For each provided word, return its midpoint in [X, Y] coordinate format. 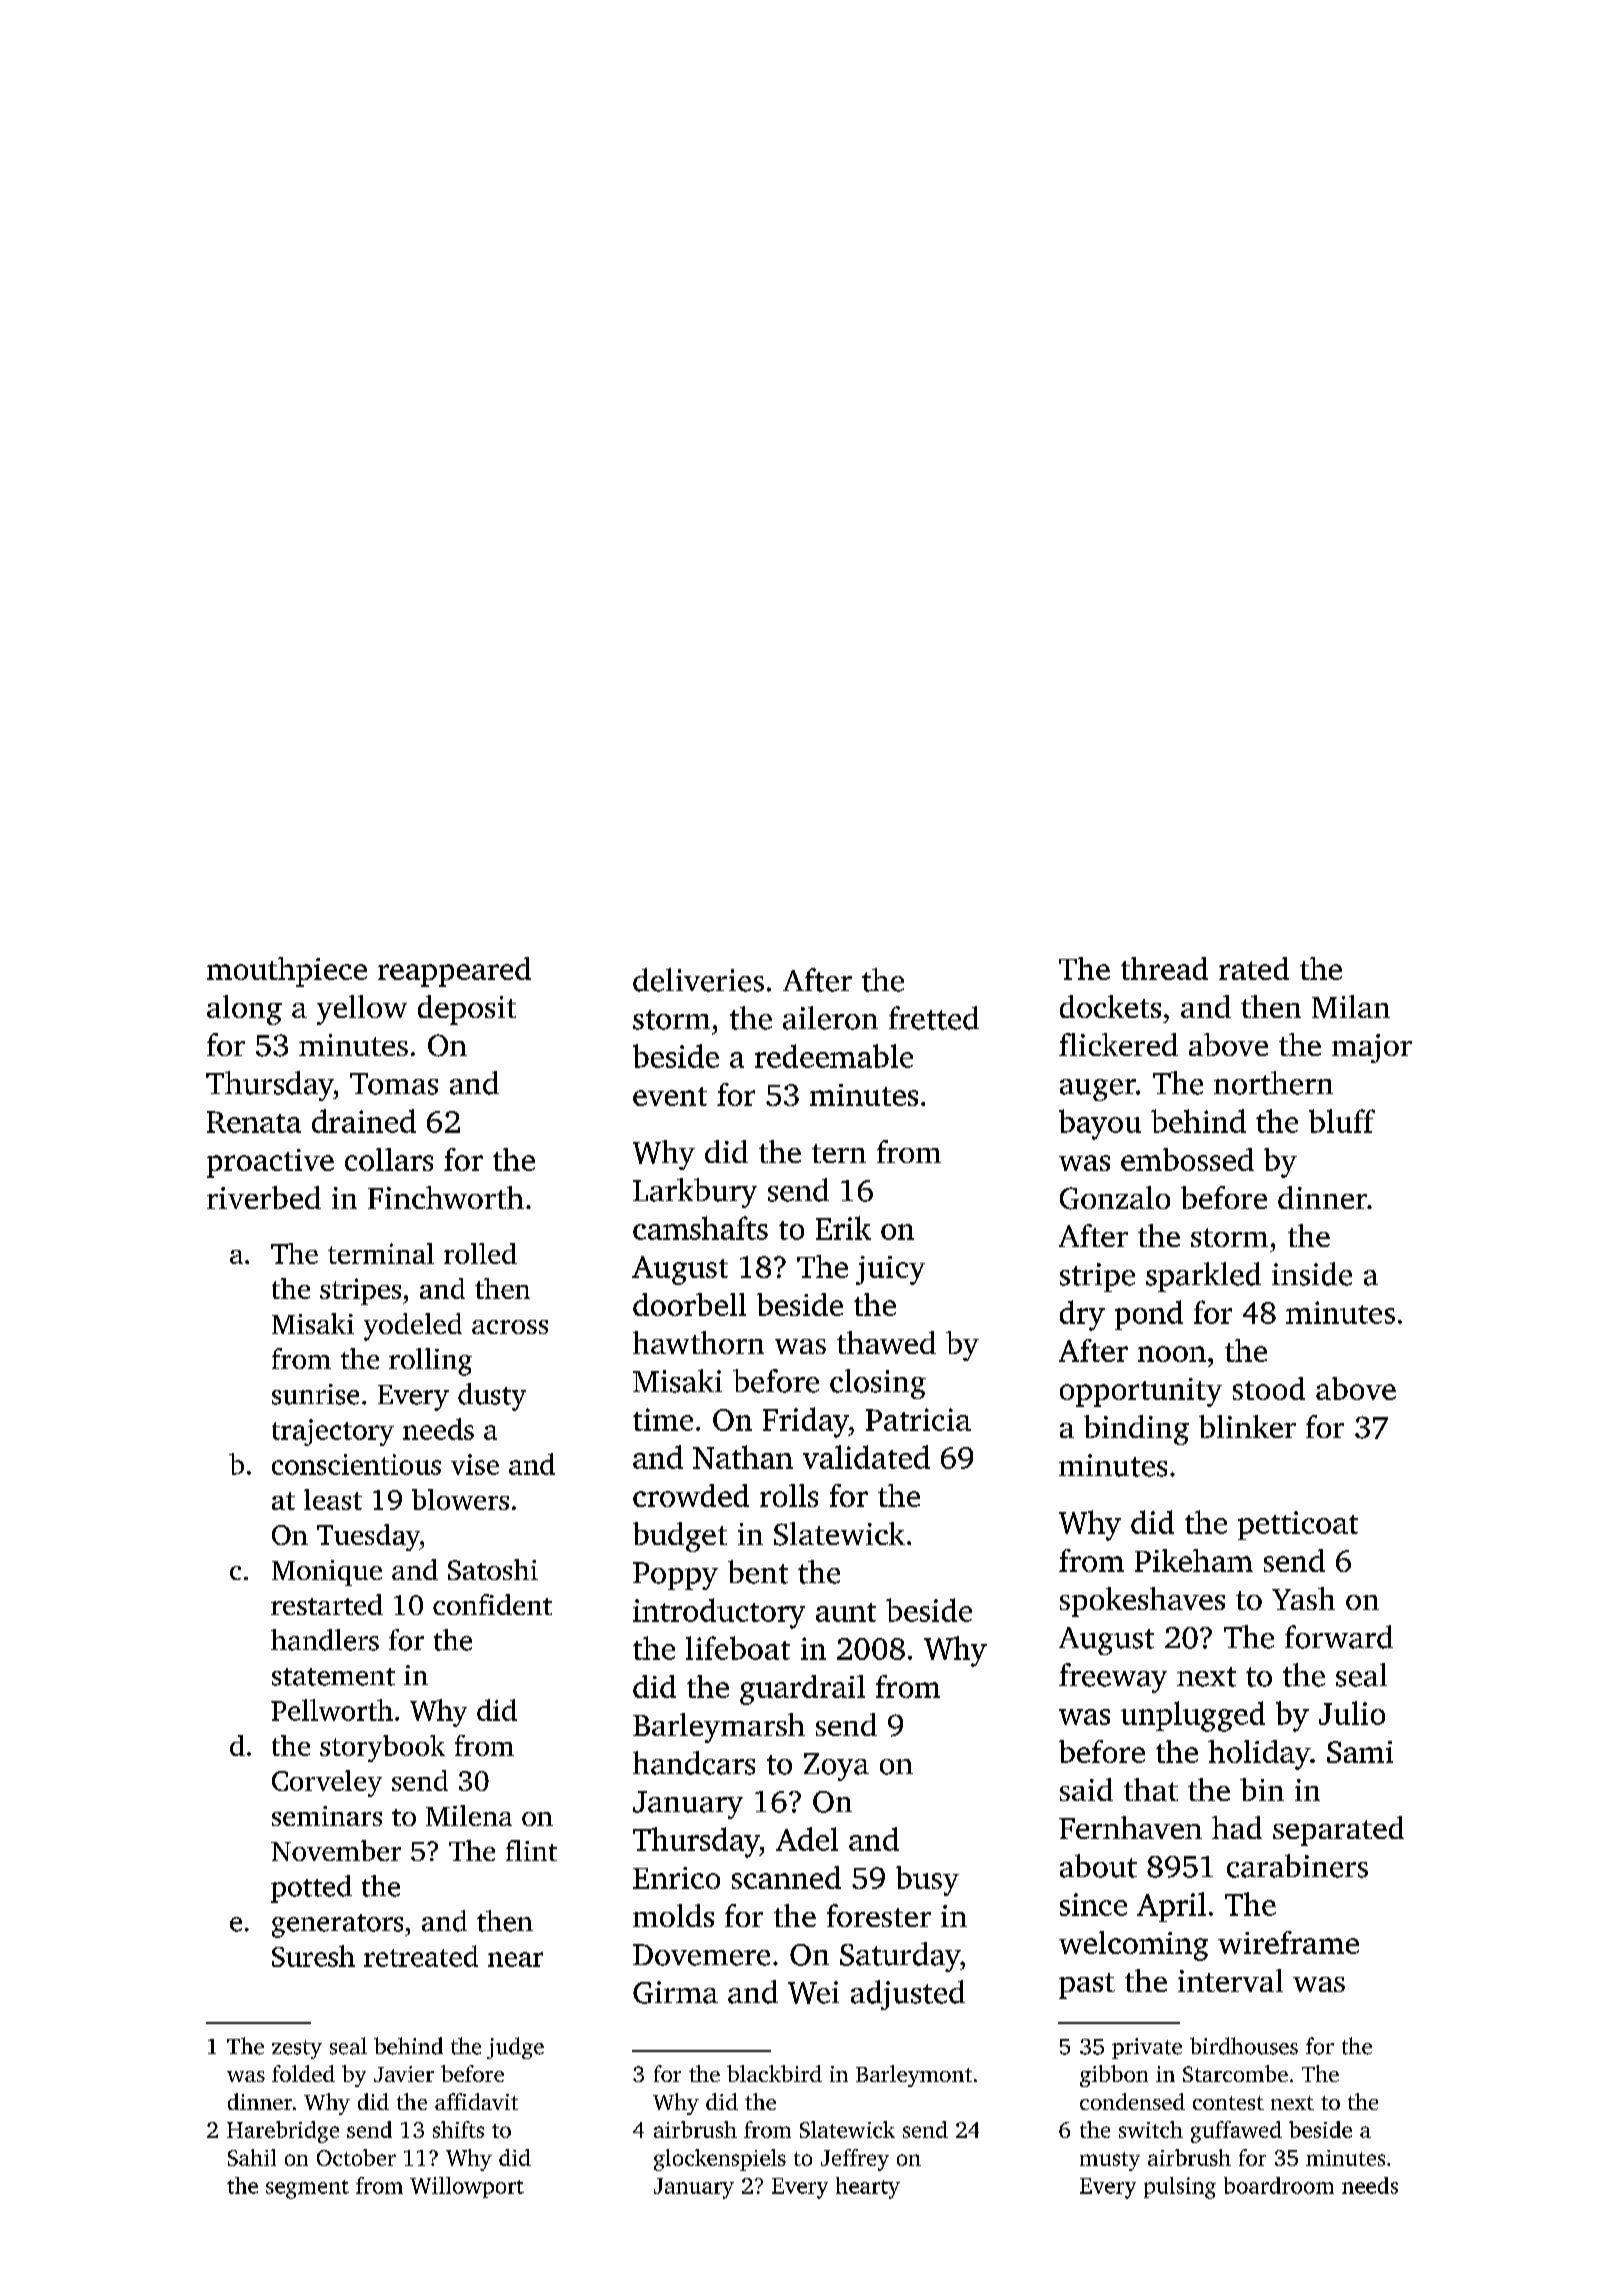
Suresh [313, 1956]
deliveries [698, 980]
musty [1110, 2161]
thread [1164, 968]
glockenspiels [720, 2160]
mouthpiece [287, 972]
